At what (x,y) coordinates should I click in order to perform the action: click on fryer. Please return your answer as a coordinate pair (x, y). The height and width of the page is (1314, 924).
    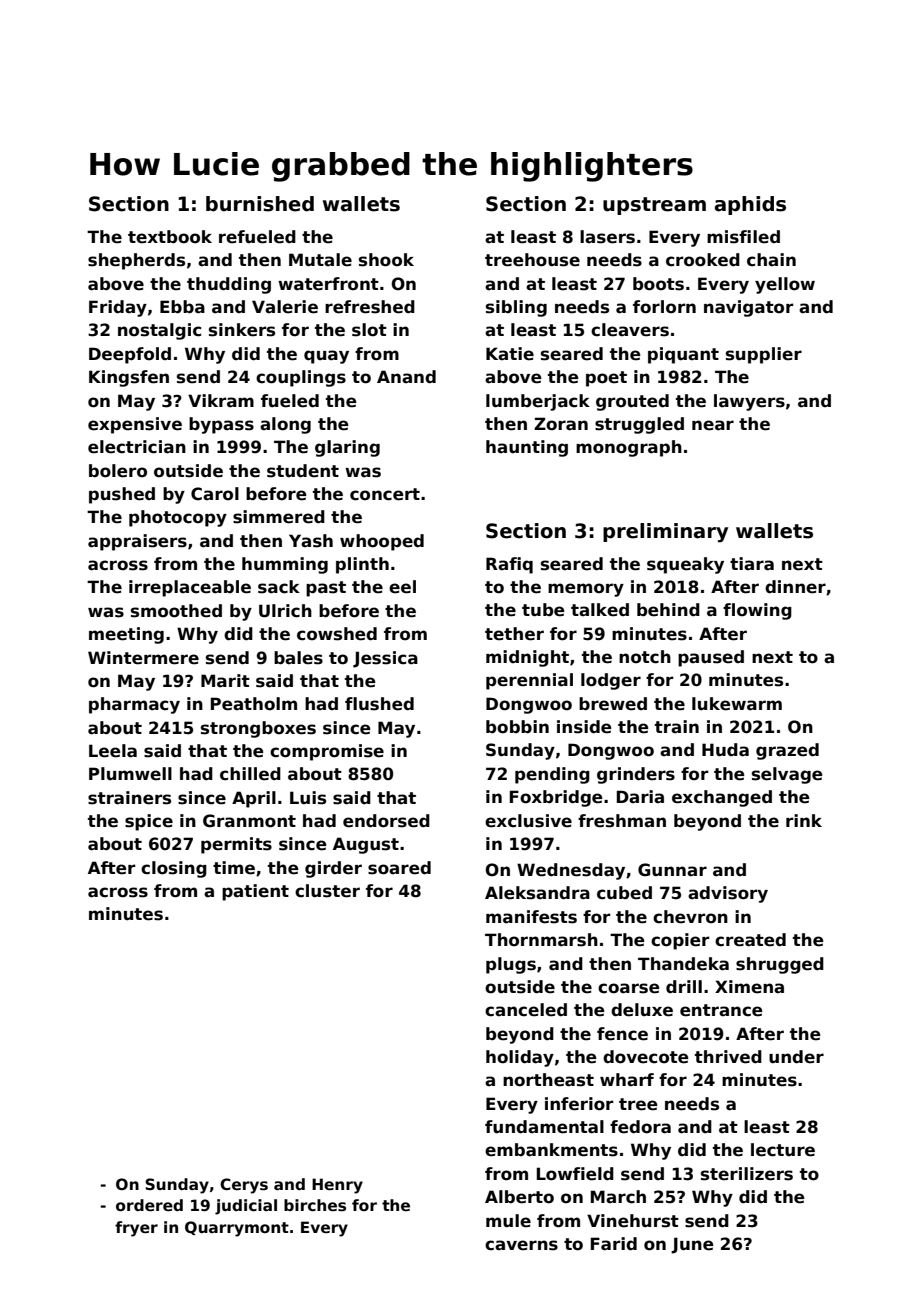
    Looking at the image, I should click on (136, 1229).
